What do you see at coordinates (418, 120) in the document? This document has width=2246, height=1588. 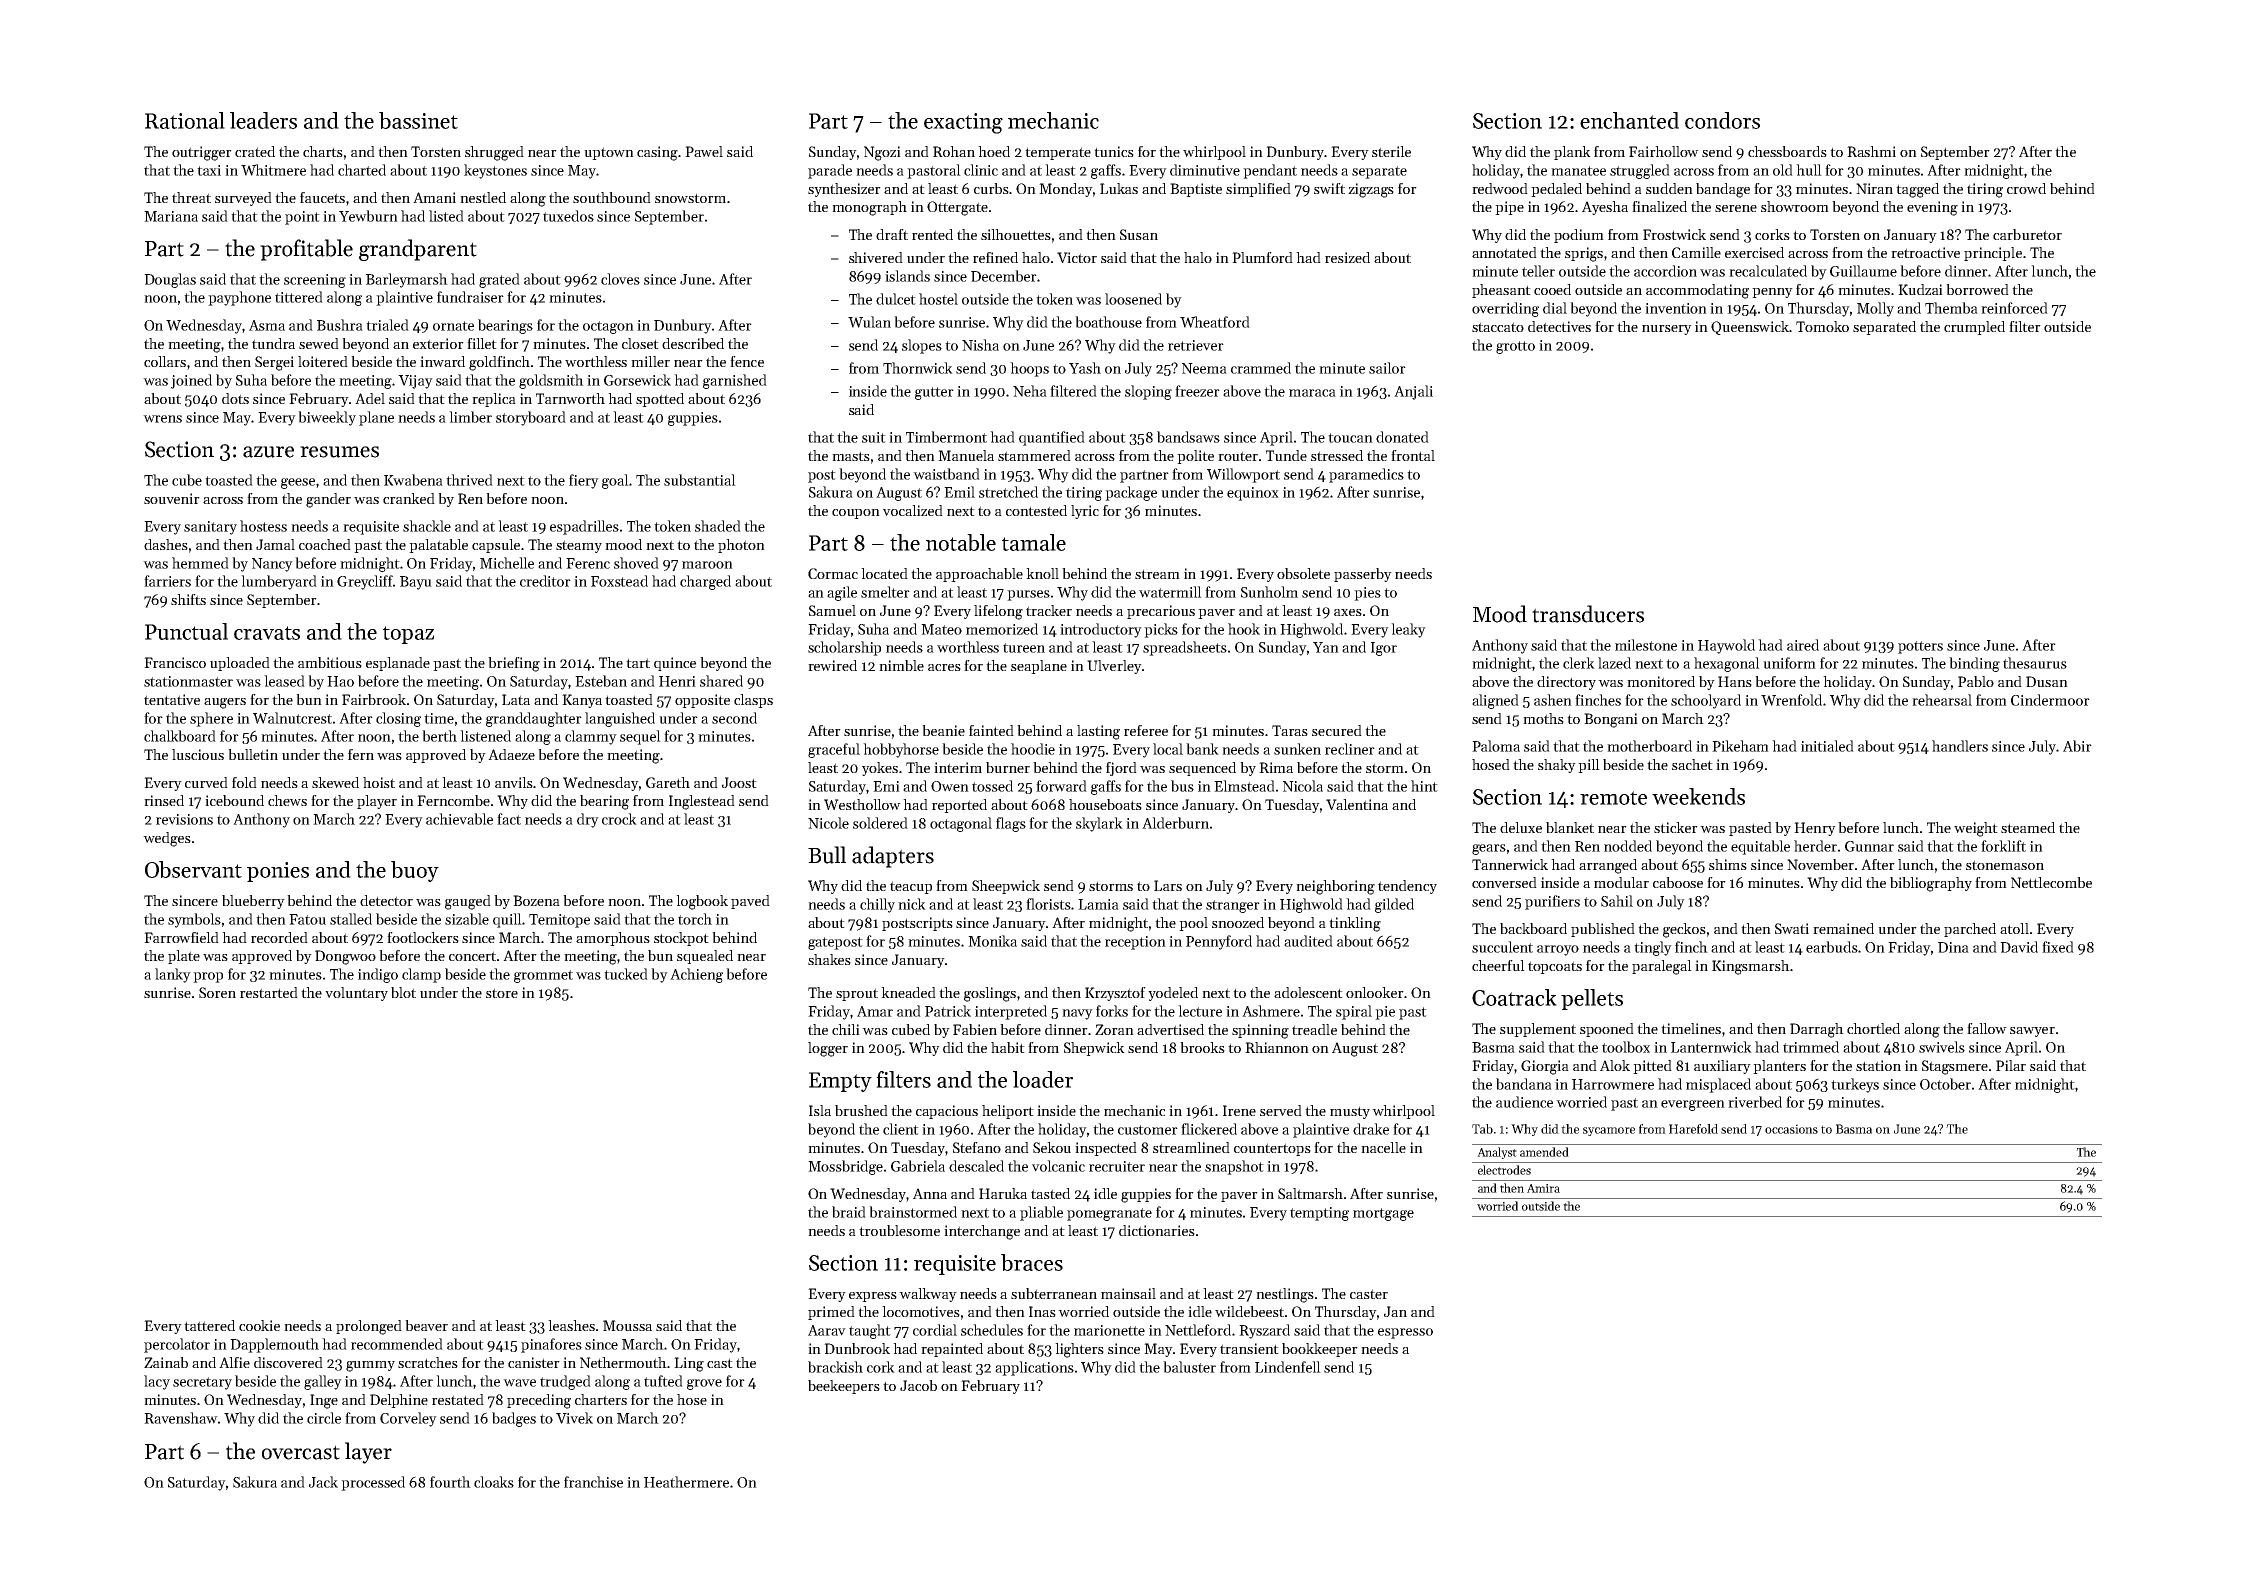 I see `bassinet` at bounding box center [418, 120].
